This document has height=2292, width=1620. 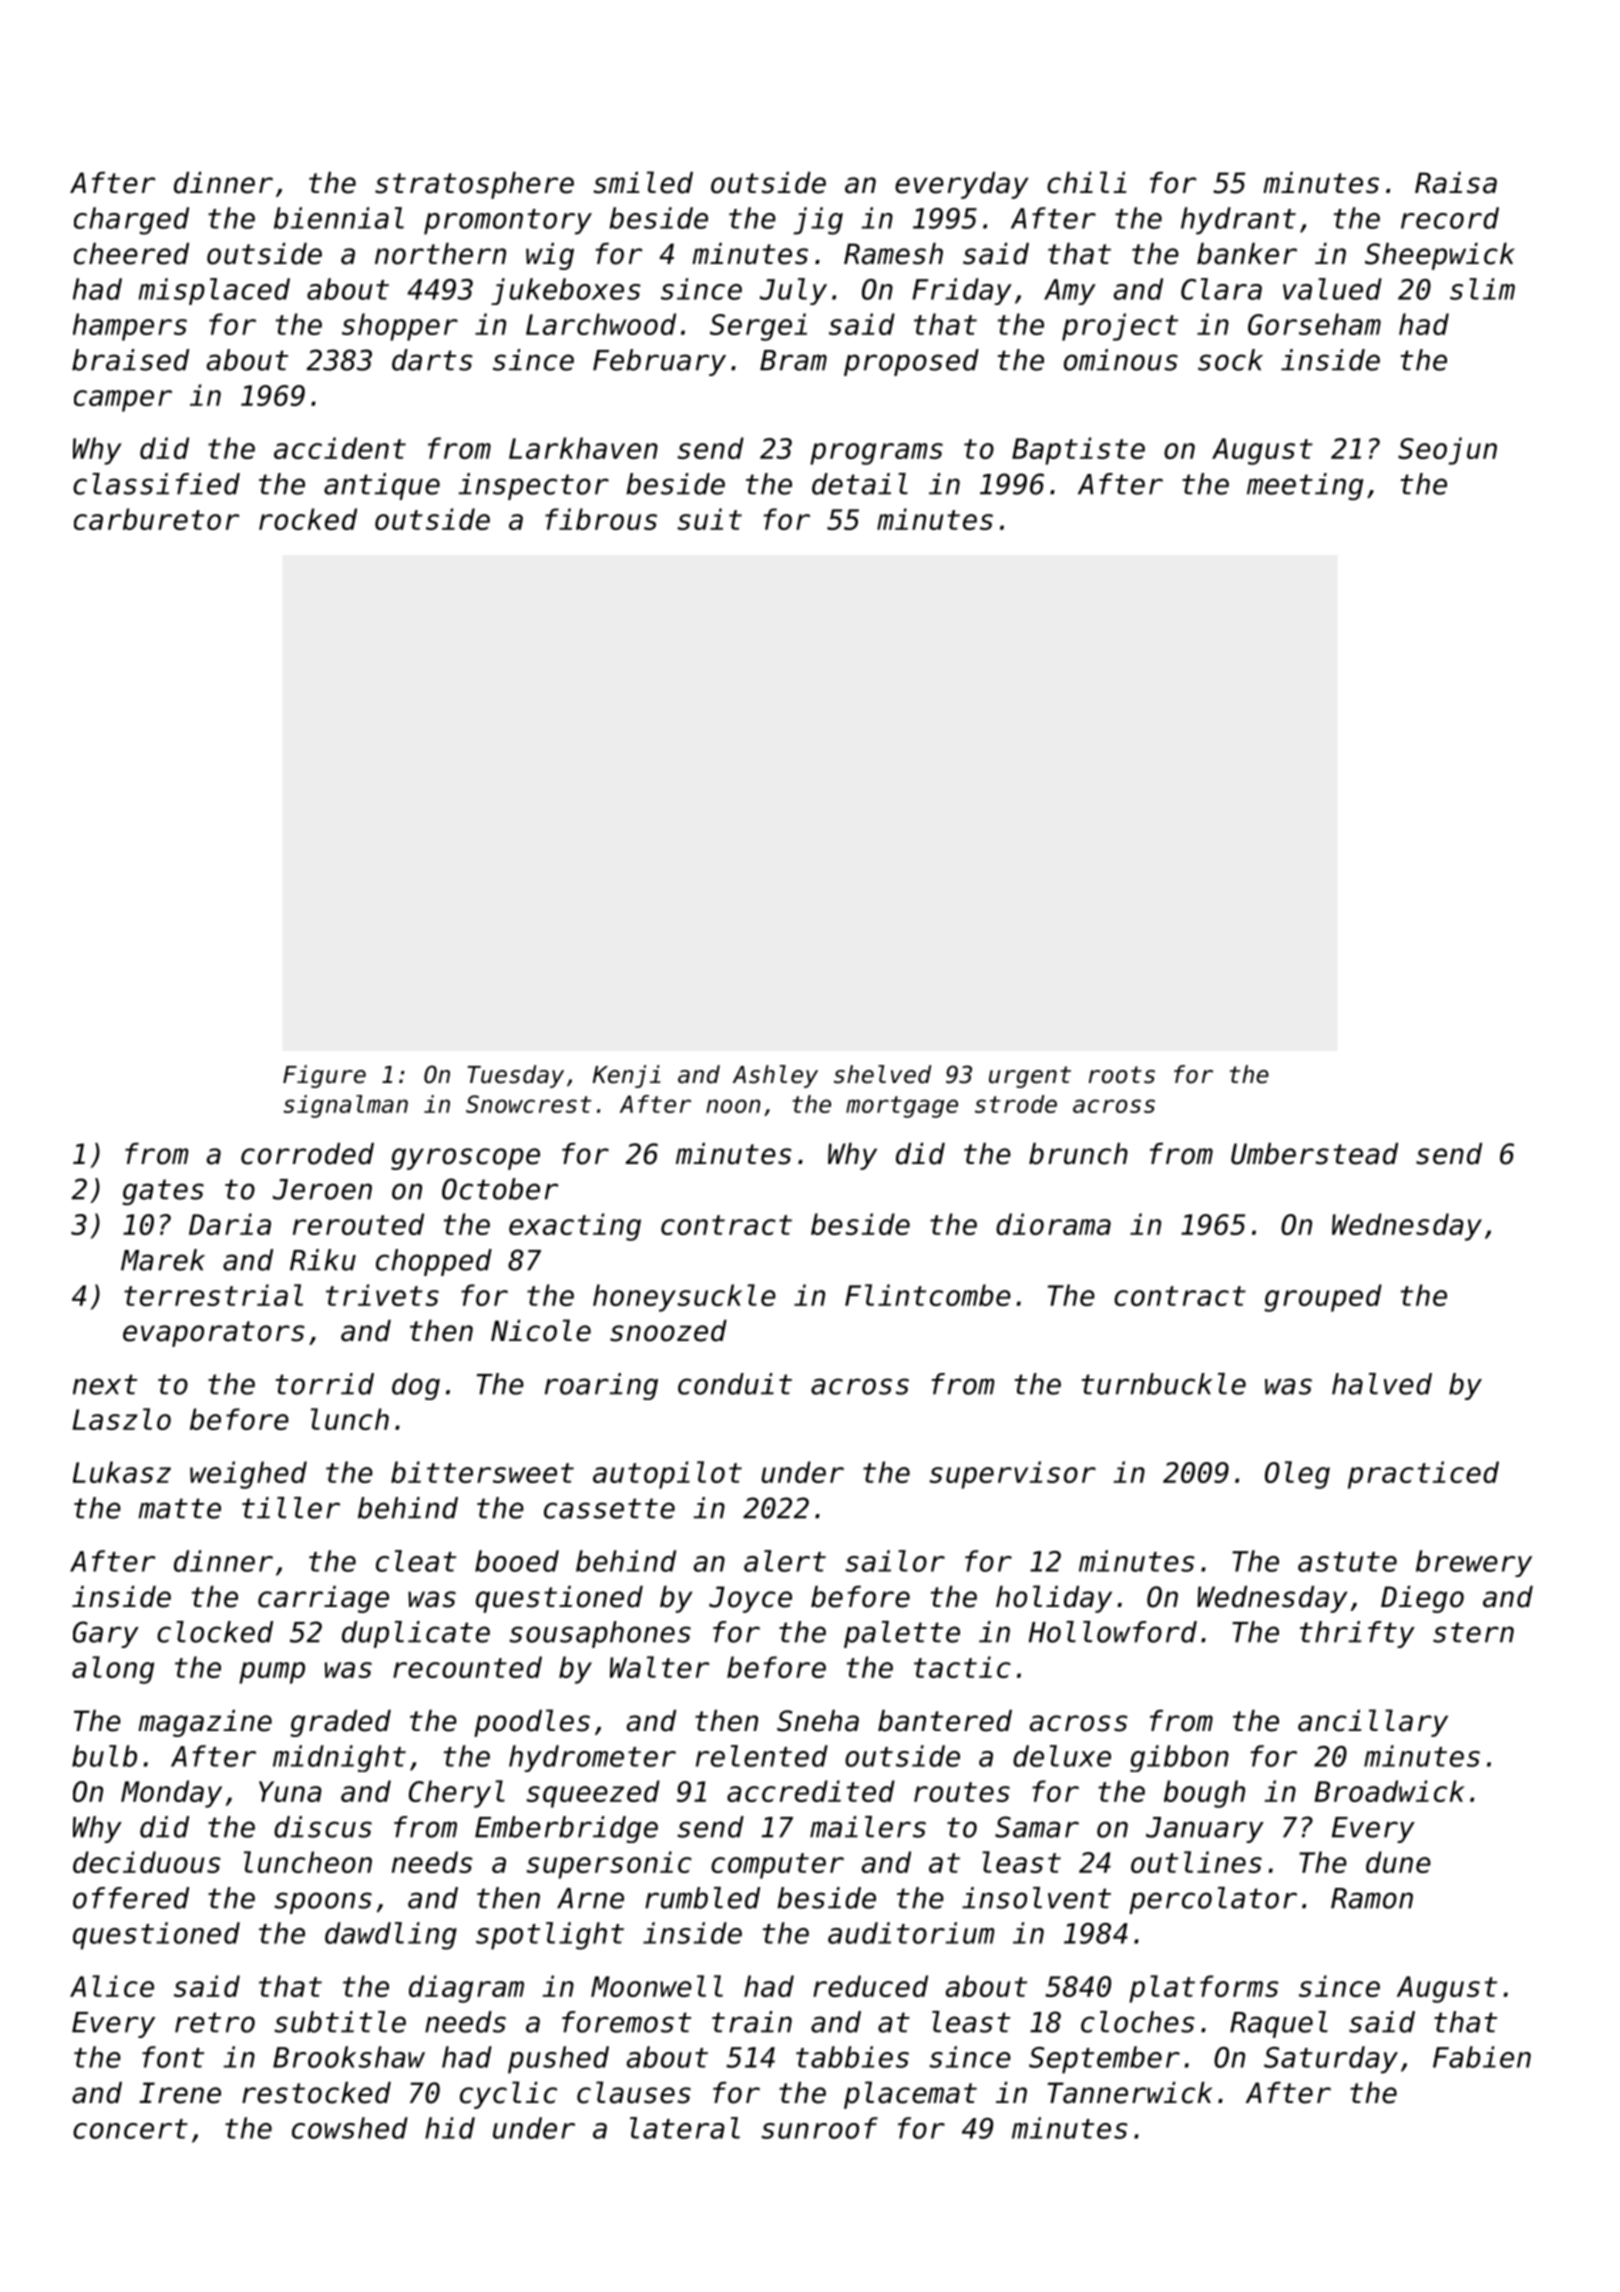 What do you see at coordinates (156, 484) in the document?
I see `classified` at bounding box center [156, 484].
